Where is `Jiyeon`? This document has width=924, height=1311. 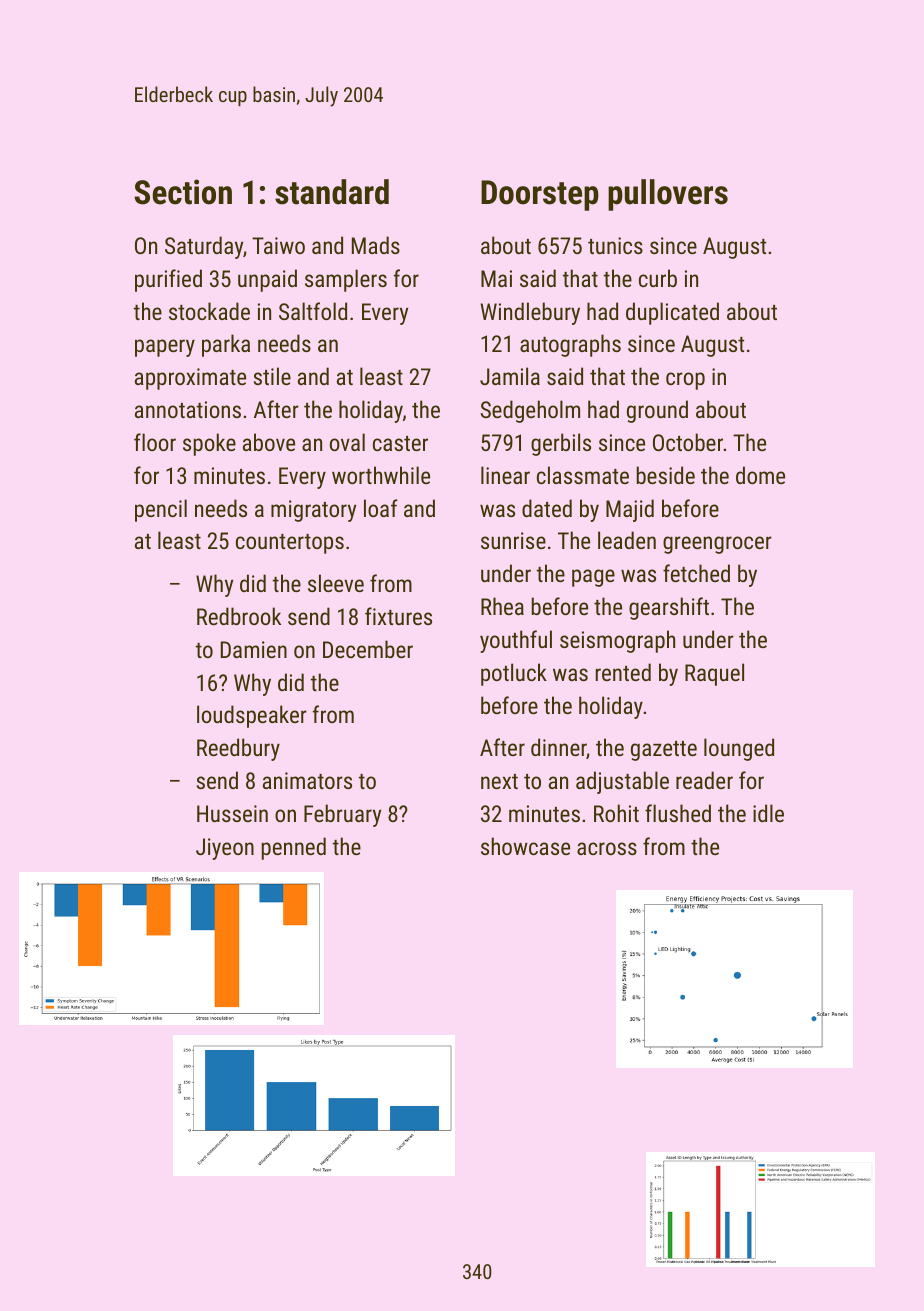 Jiyeon is located at coordinates (225, 849).
